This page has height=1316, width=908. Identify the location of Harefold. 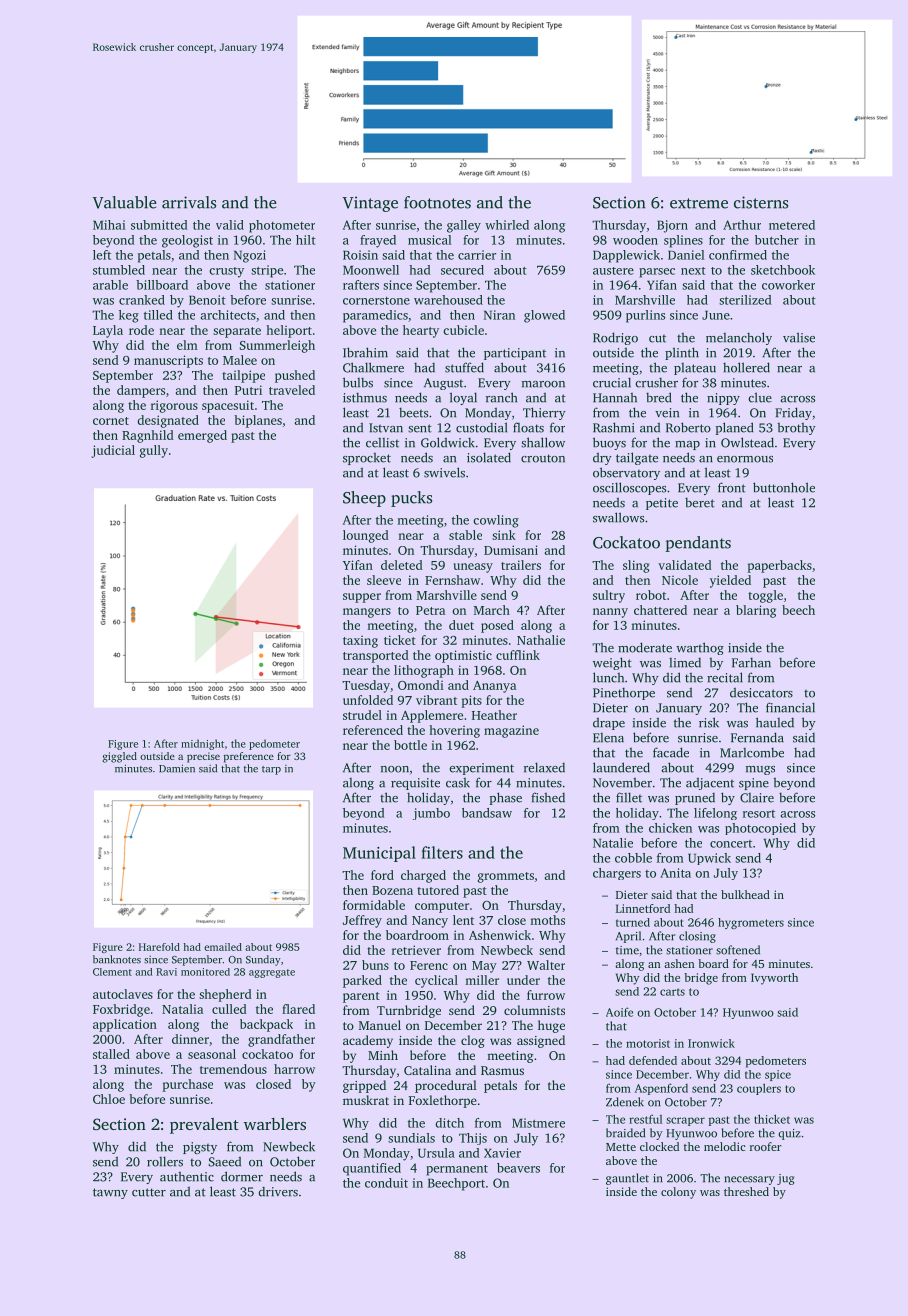
(159, 947).
